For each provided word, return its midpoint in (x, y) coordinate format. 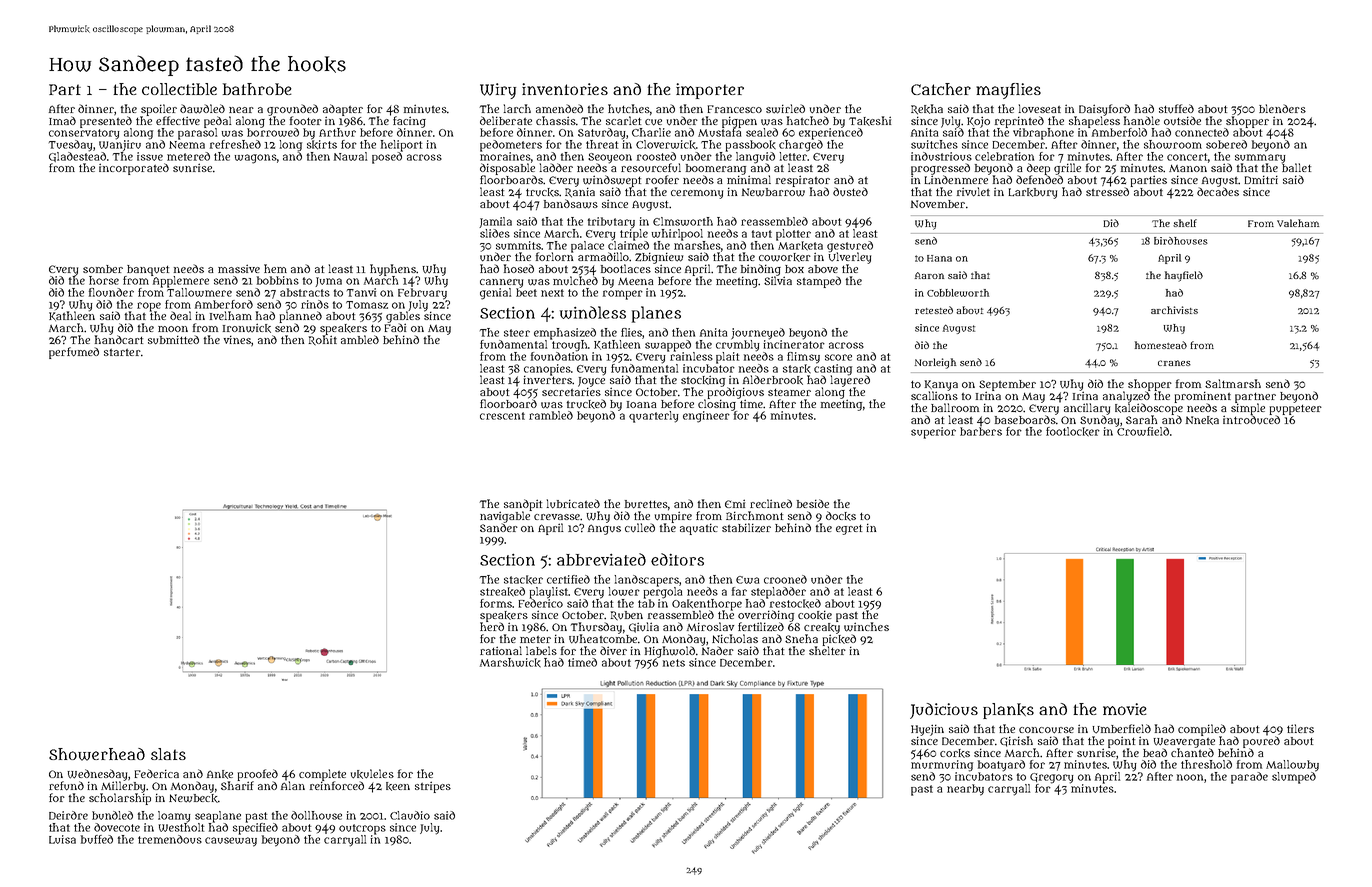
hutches (629, 109)
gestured (850, 246)
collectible (179, 89)
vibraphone (1043, 134)
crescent (502, 416)
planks (1008, 711)
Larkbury (1033, 193)
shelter (827, 650)
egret (849, 530)
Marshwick (510, 663)
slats (168, 754)
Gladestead (77, 156)
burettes (646, 504)
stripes (433, 787)
